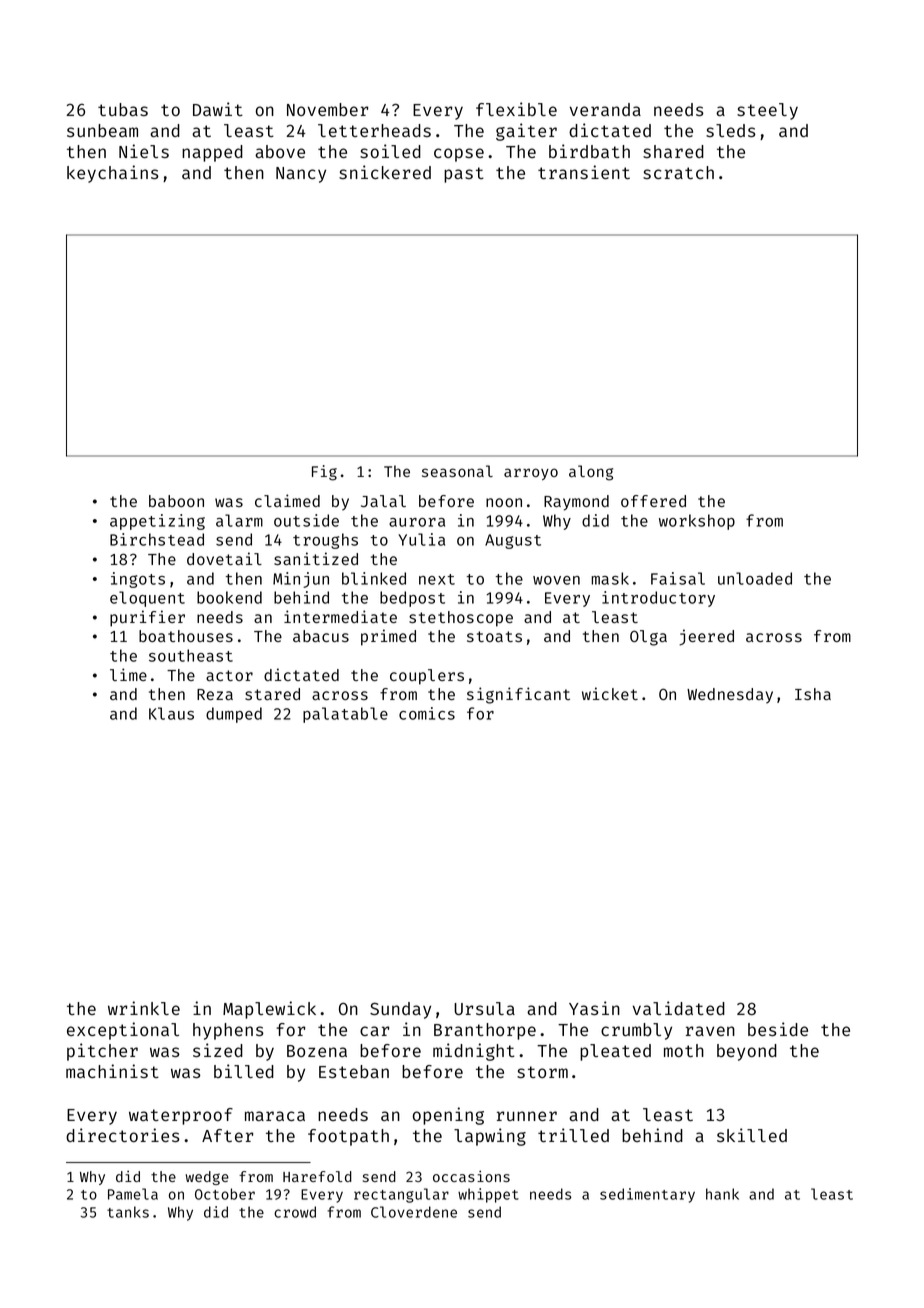 Image resolution: width=924 pixels, height=1308 pixels. What do you see at coordinates (327, 109) in the screenshot?
I see `November` at bounding box center [327, 109].
